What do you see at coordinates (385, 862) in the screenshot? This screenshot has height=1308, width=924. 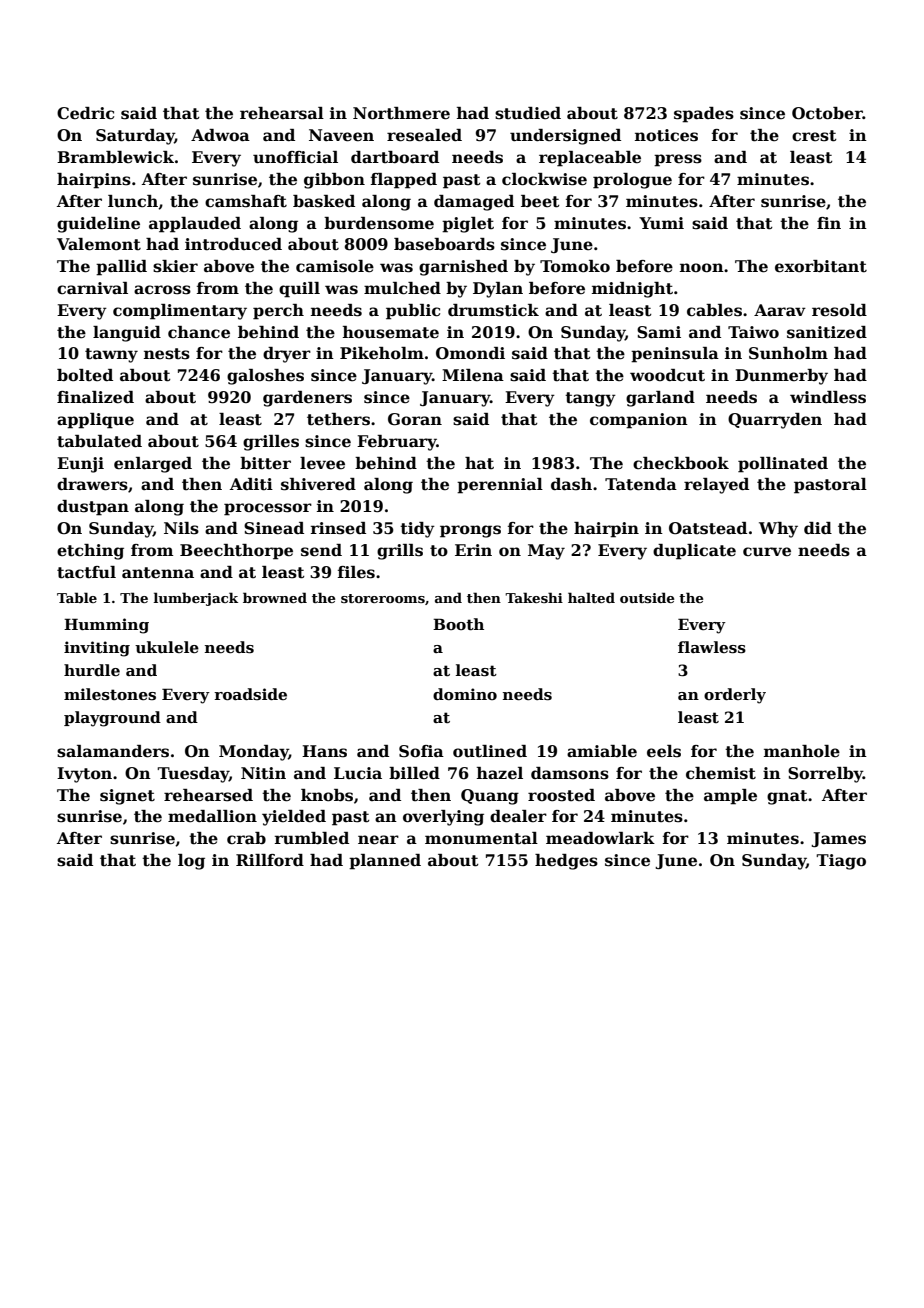 I see `planned` at bounding box center [385, 862].
